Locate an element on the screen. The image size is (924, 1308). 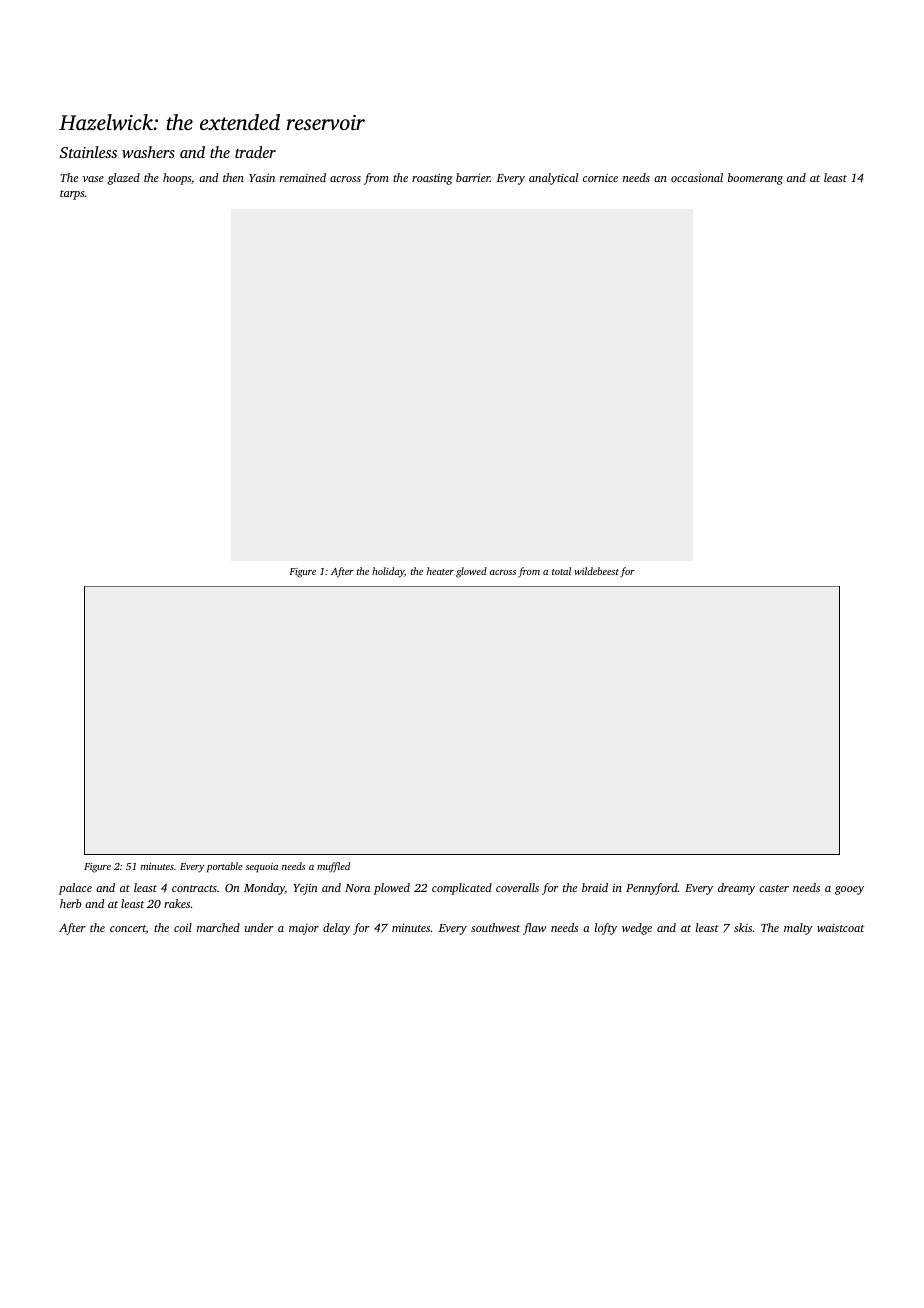
plowed is located at coordinates (392, 889).
